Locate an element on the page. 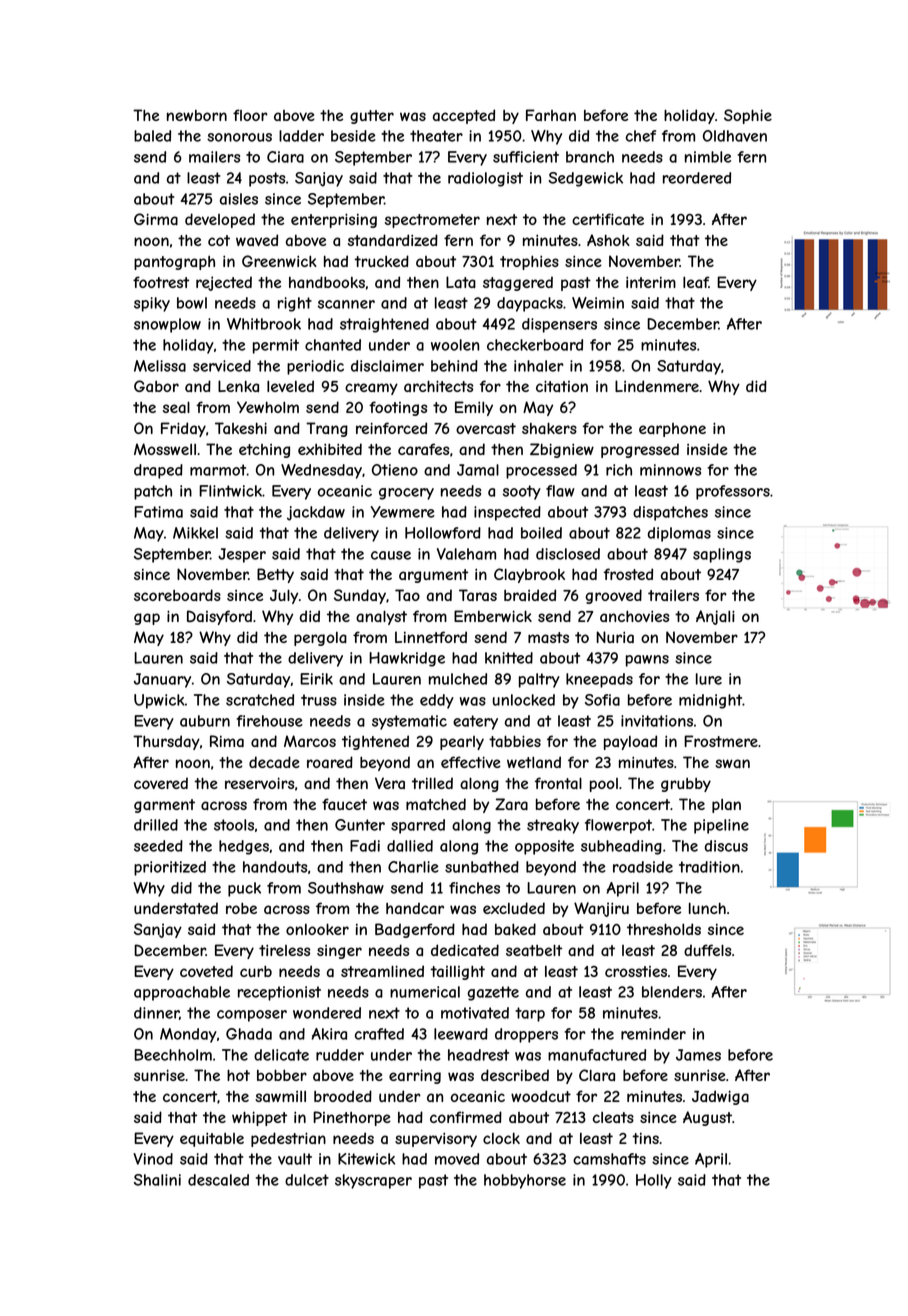 The image size is (908, 1316). chef is located at coordinates (641, 136).
